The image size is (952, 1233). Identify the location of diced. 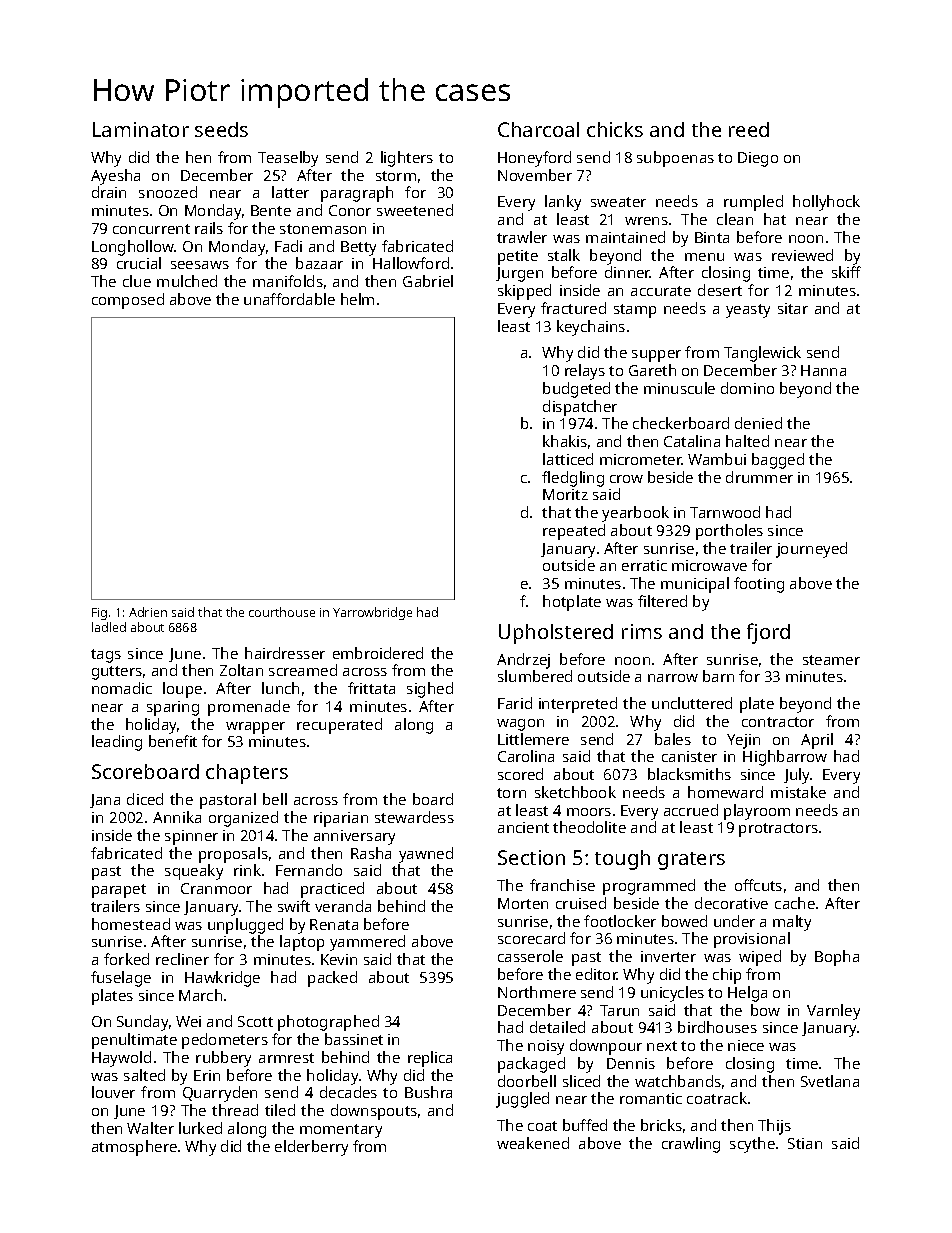
(145, 799).
